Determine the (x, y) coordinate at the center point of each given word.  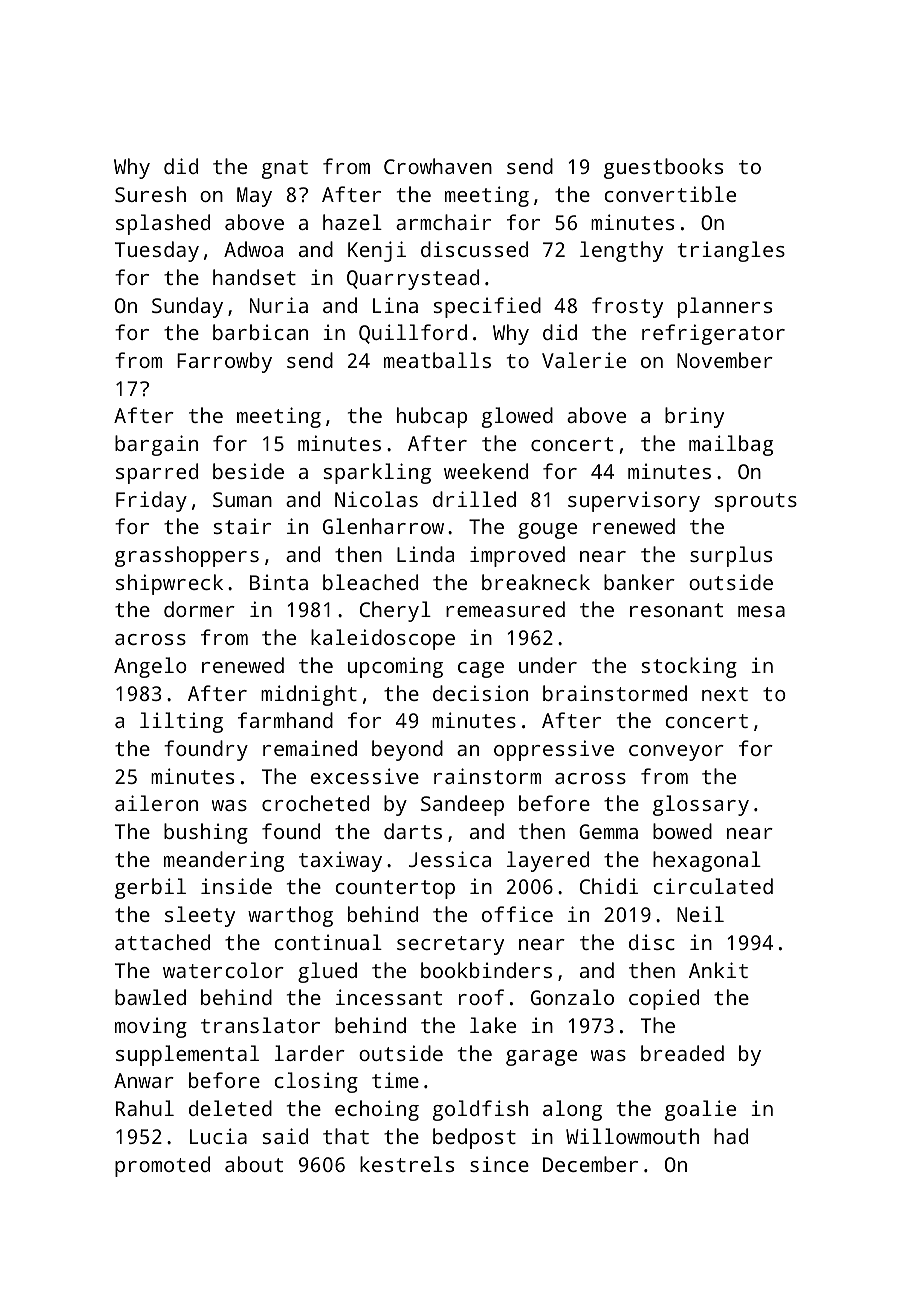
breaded (682, 1053)
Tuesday (157, 251)
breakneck (536, 582)
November (725, 360)
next (725, 694)
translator (260, 1025)
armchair (443, 222)
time (395, 1080)
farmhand (285, 720)
